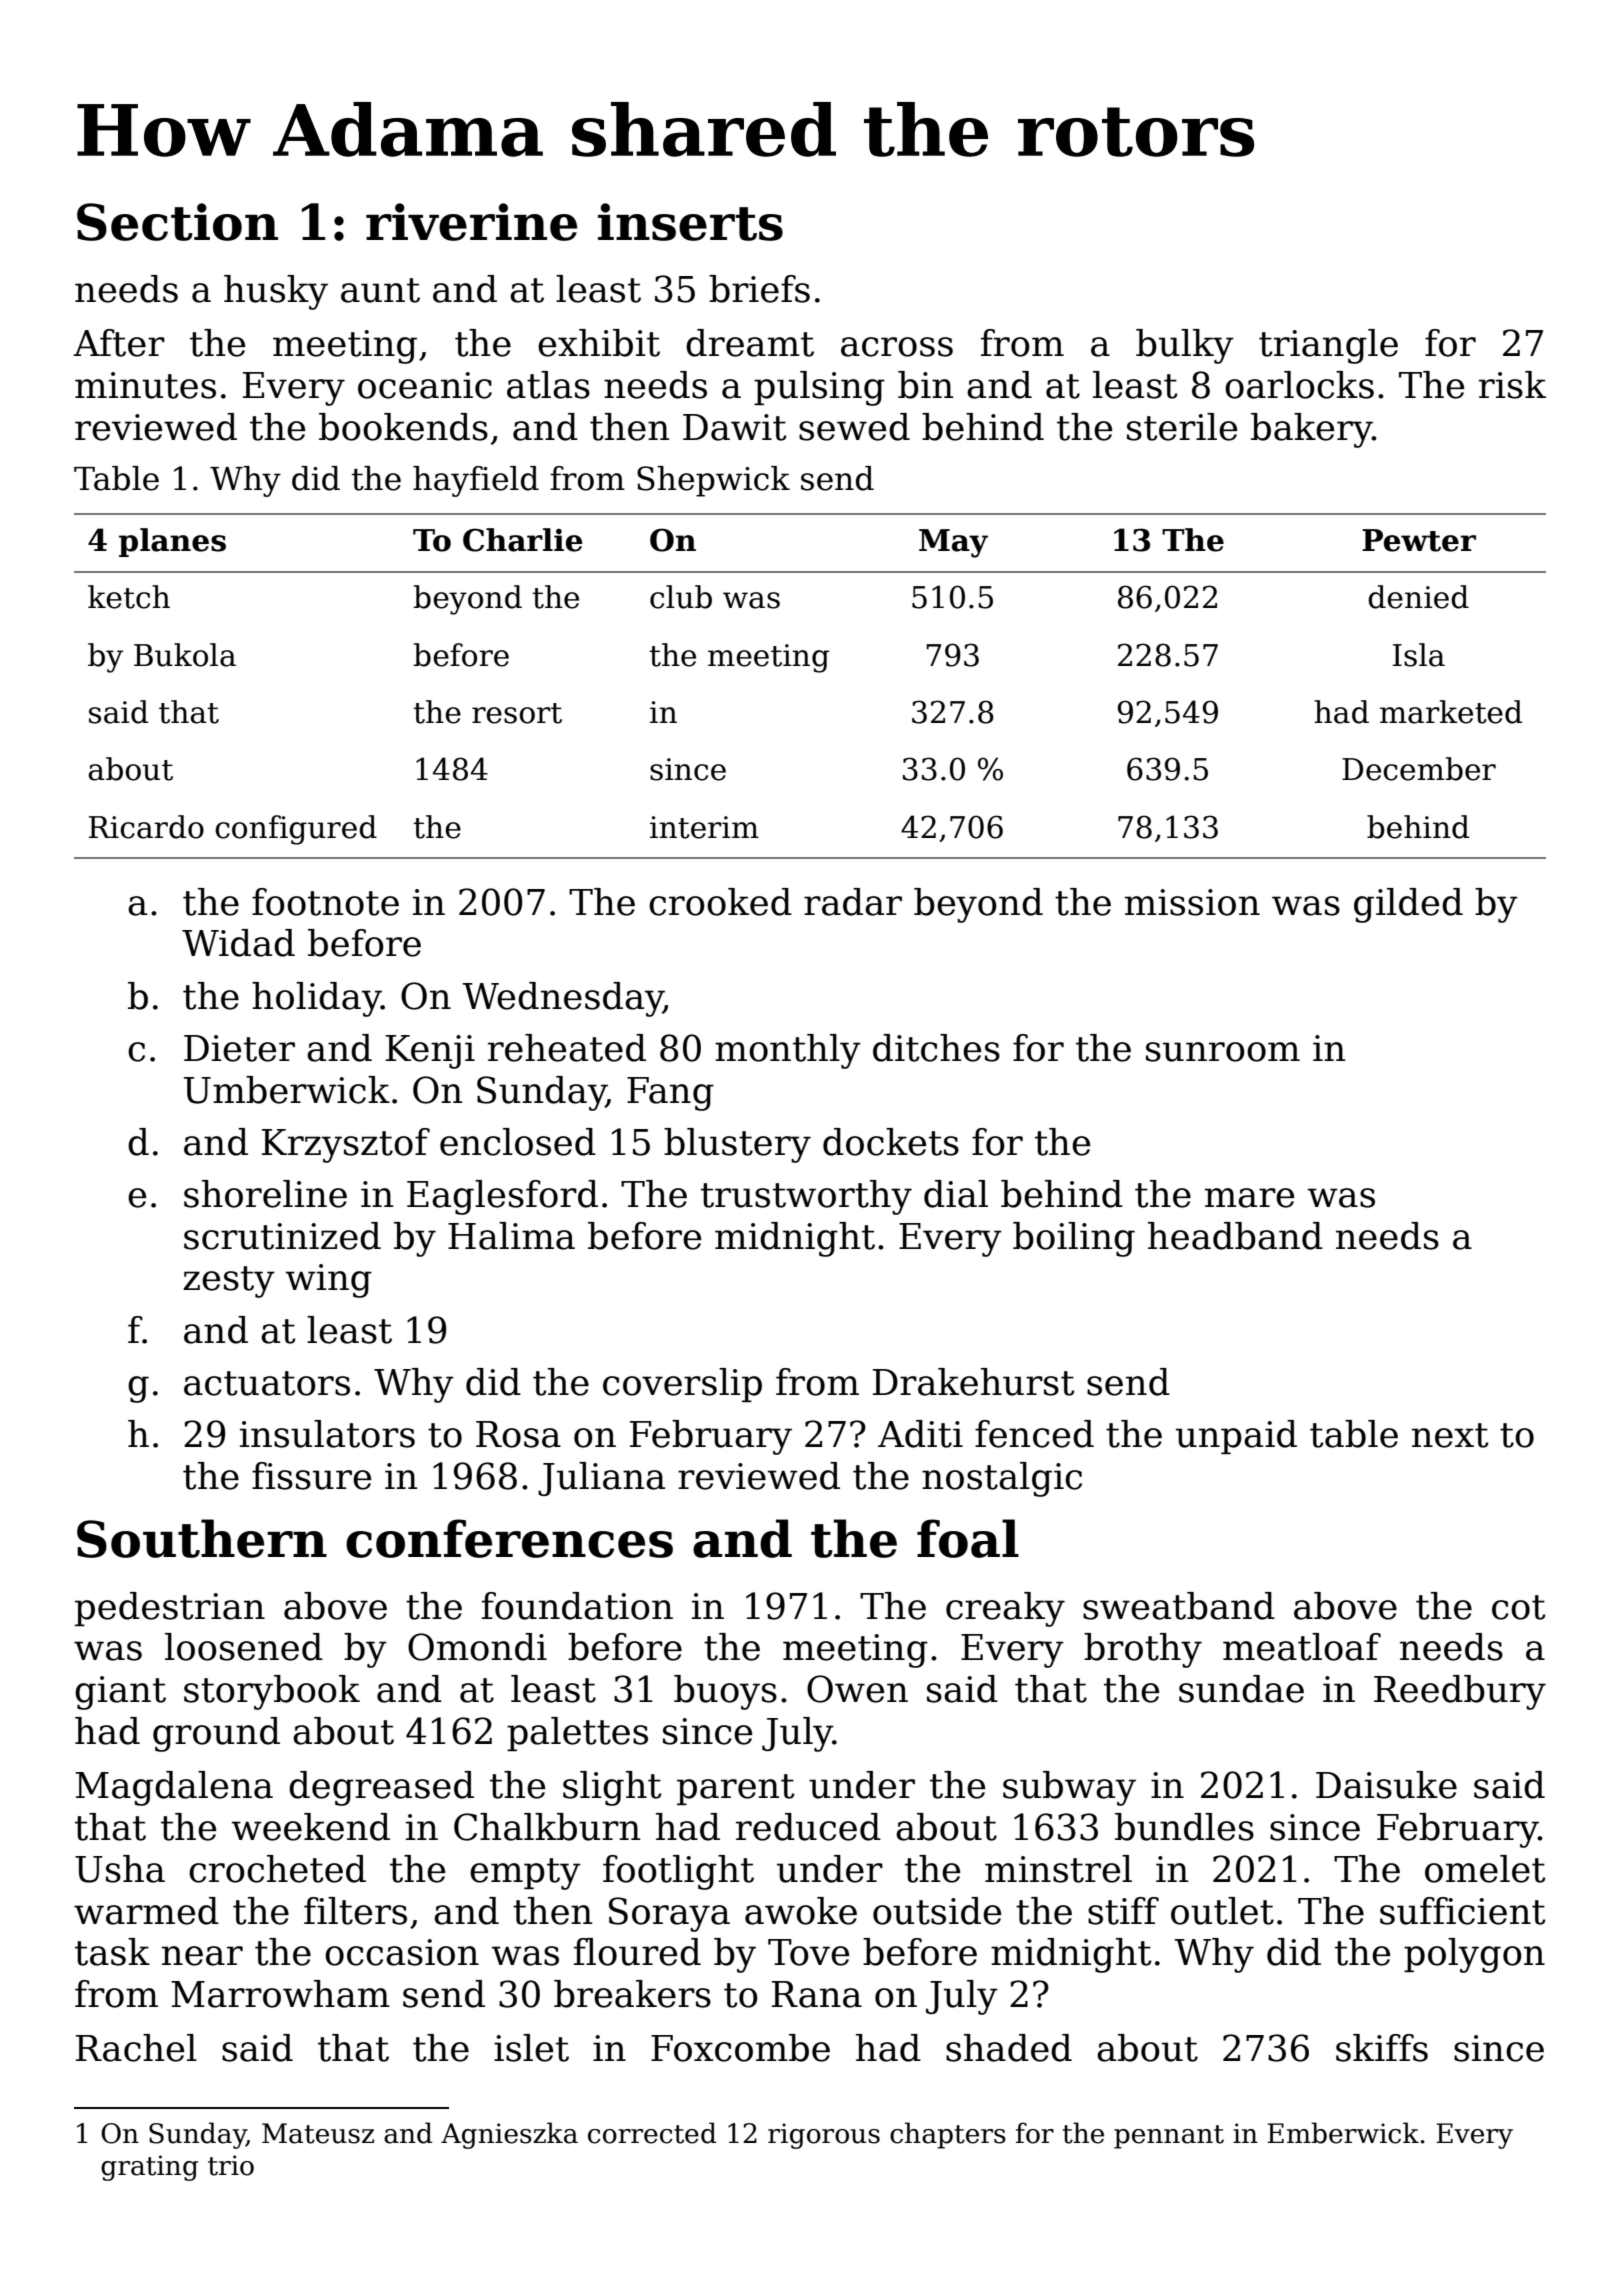  Describe the element at coordinates (1185, 346) in the screenshot. I see `bulky` at that location.
